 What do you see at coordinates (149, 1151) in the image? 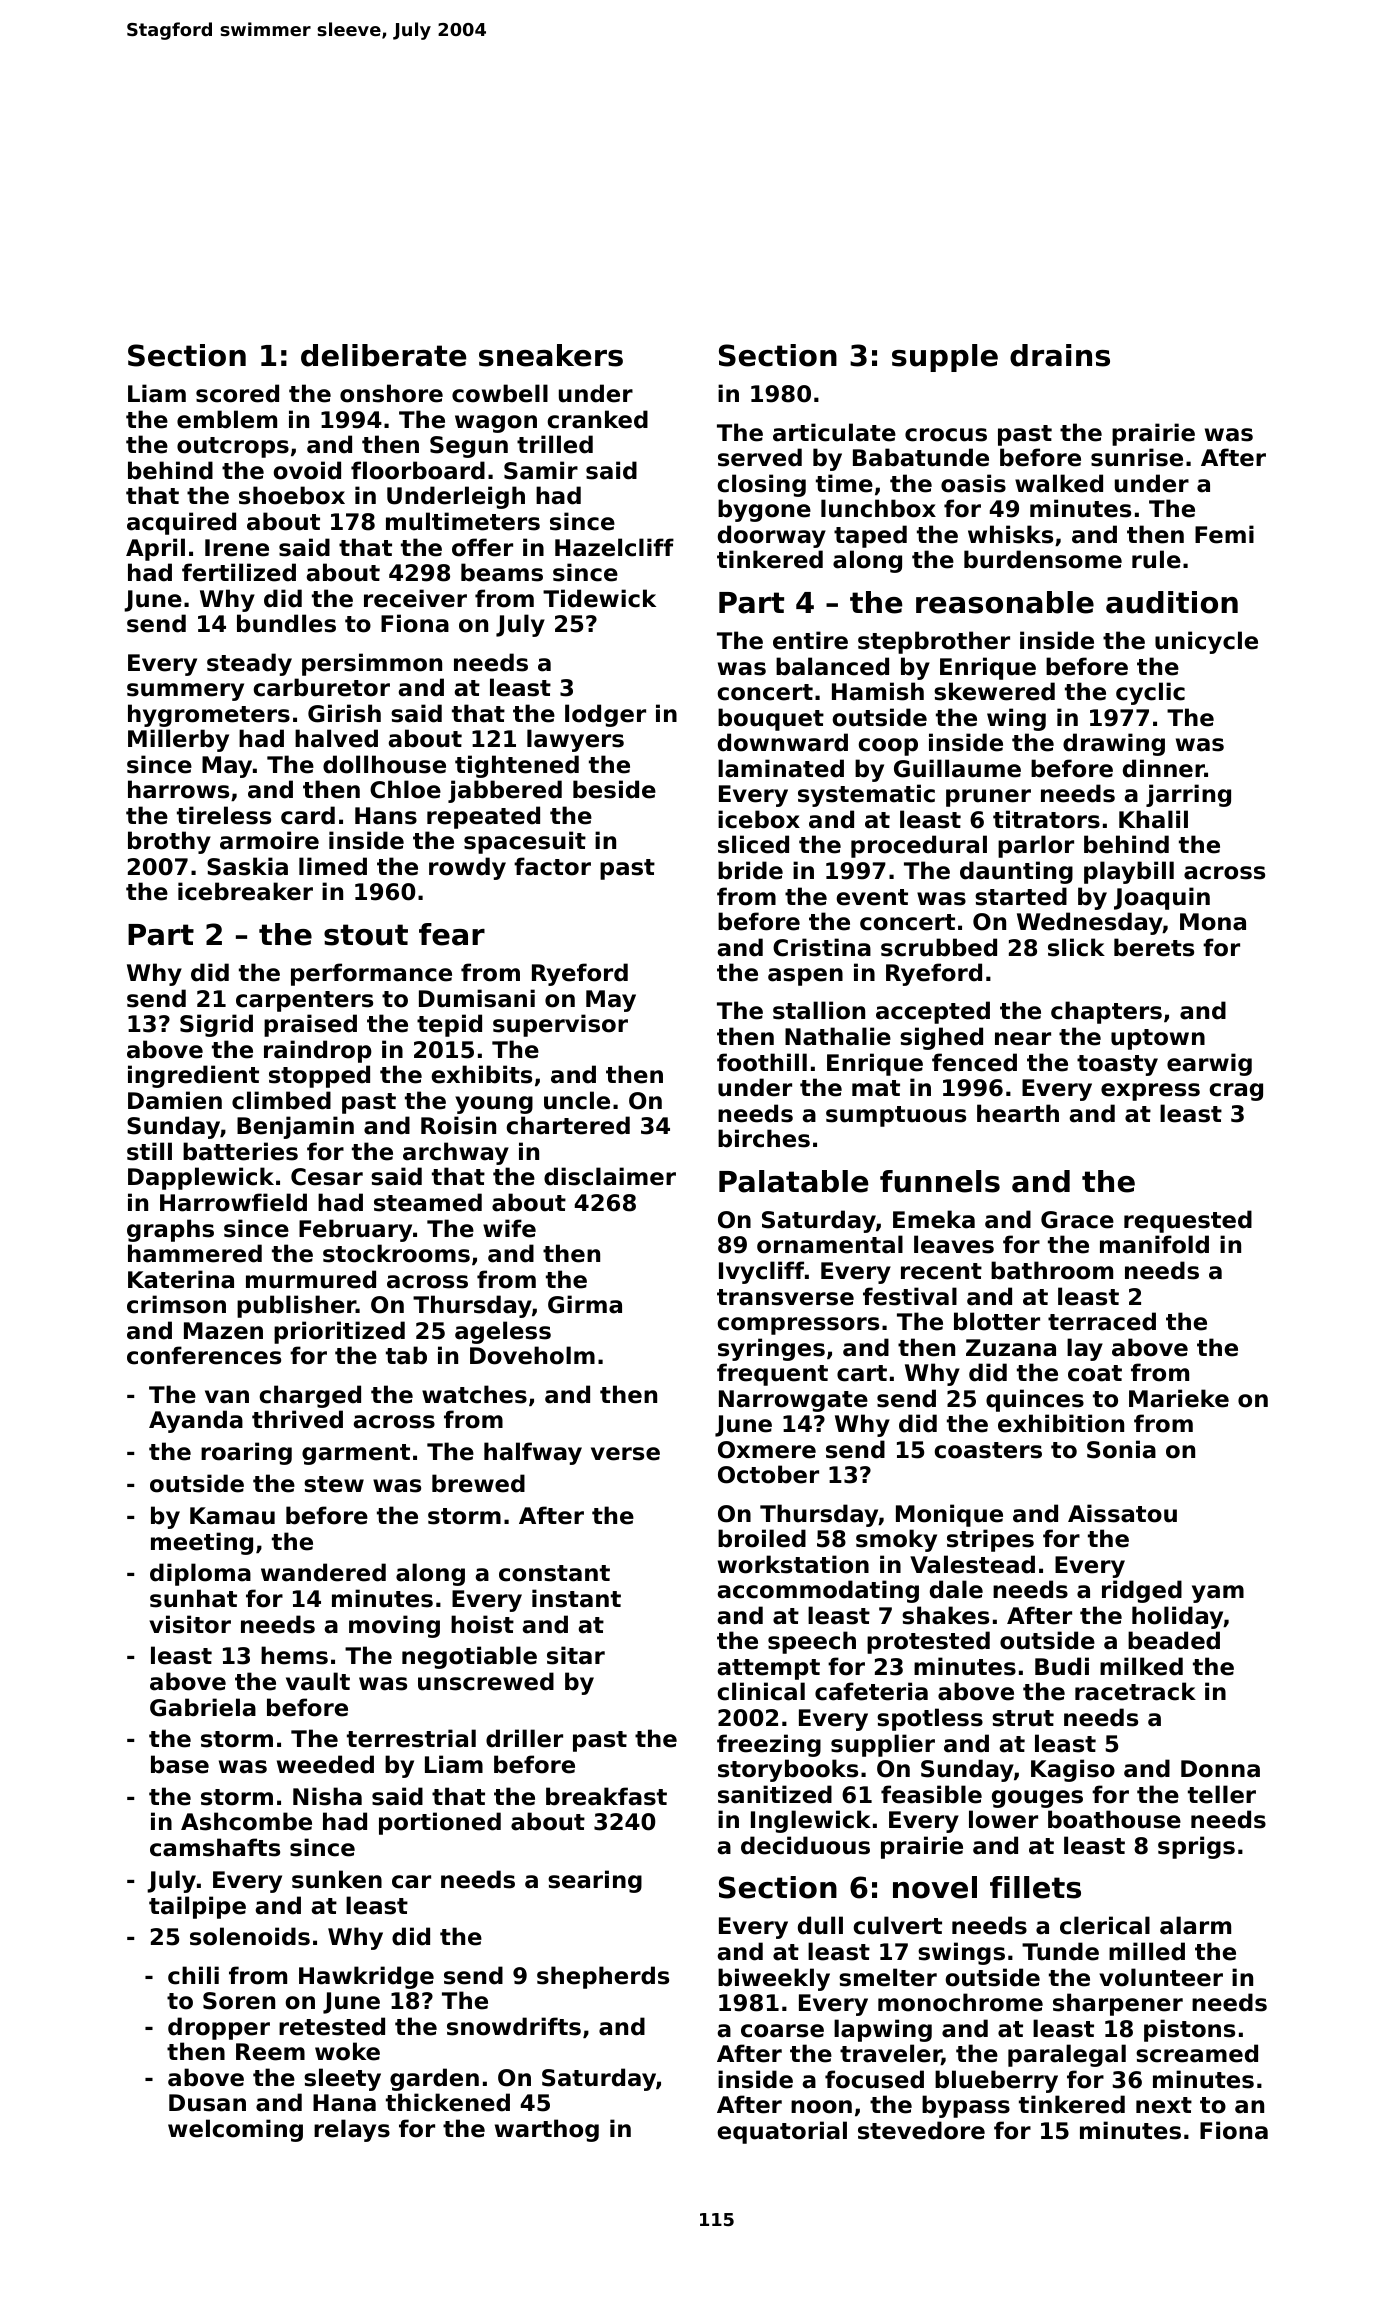
I see `still` at bounding box center [149, 1151].
